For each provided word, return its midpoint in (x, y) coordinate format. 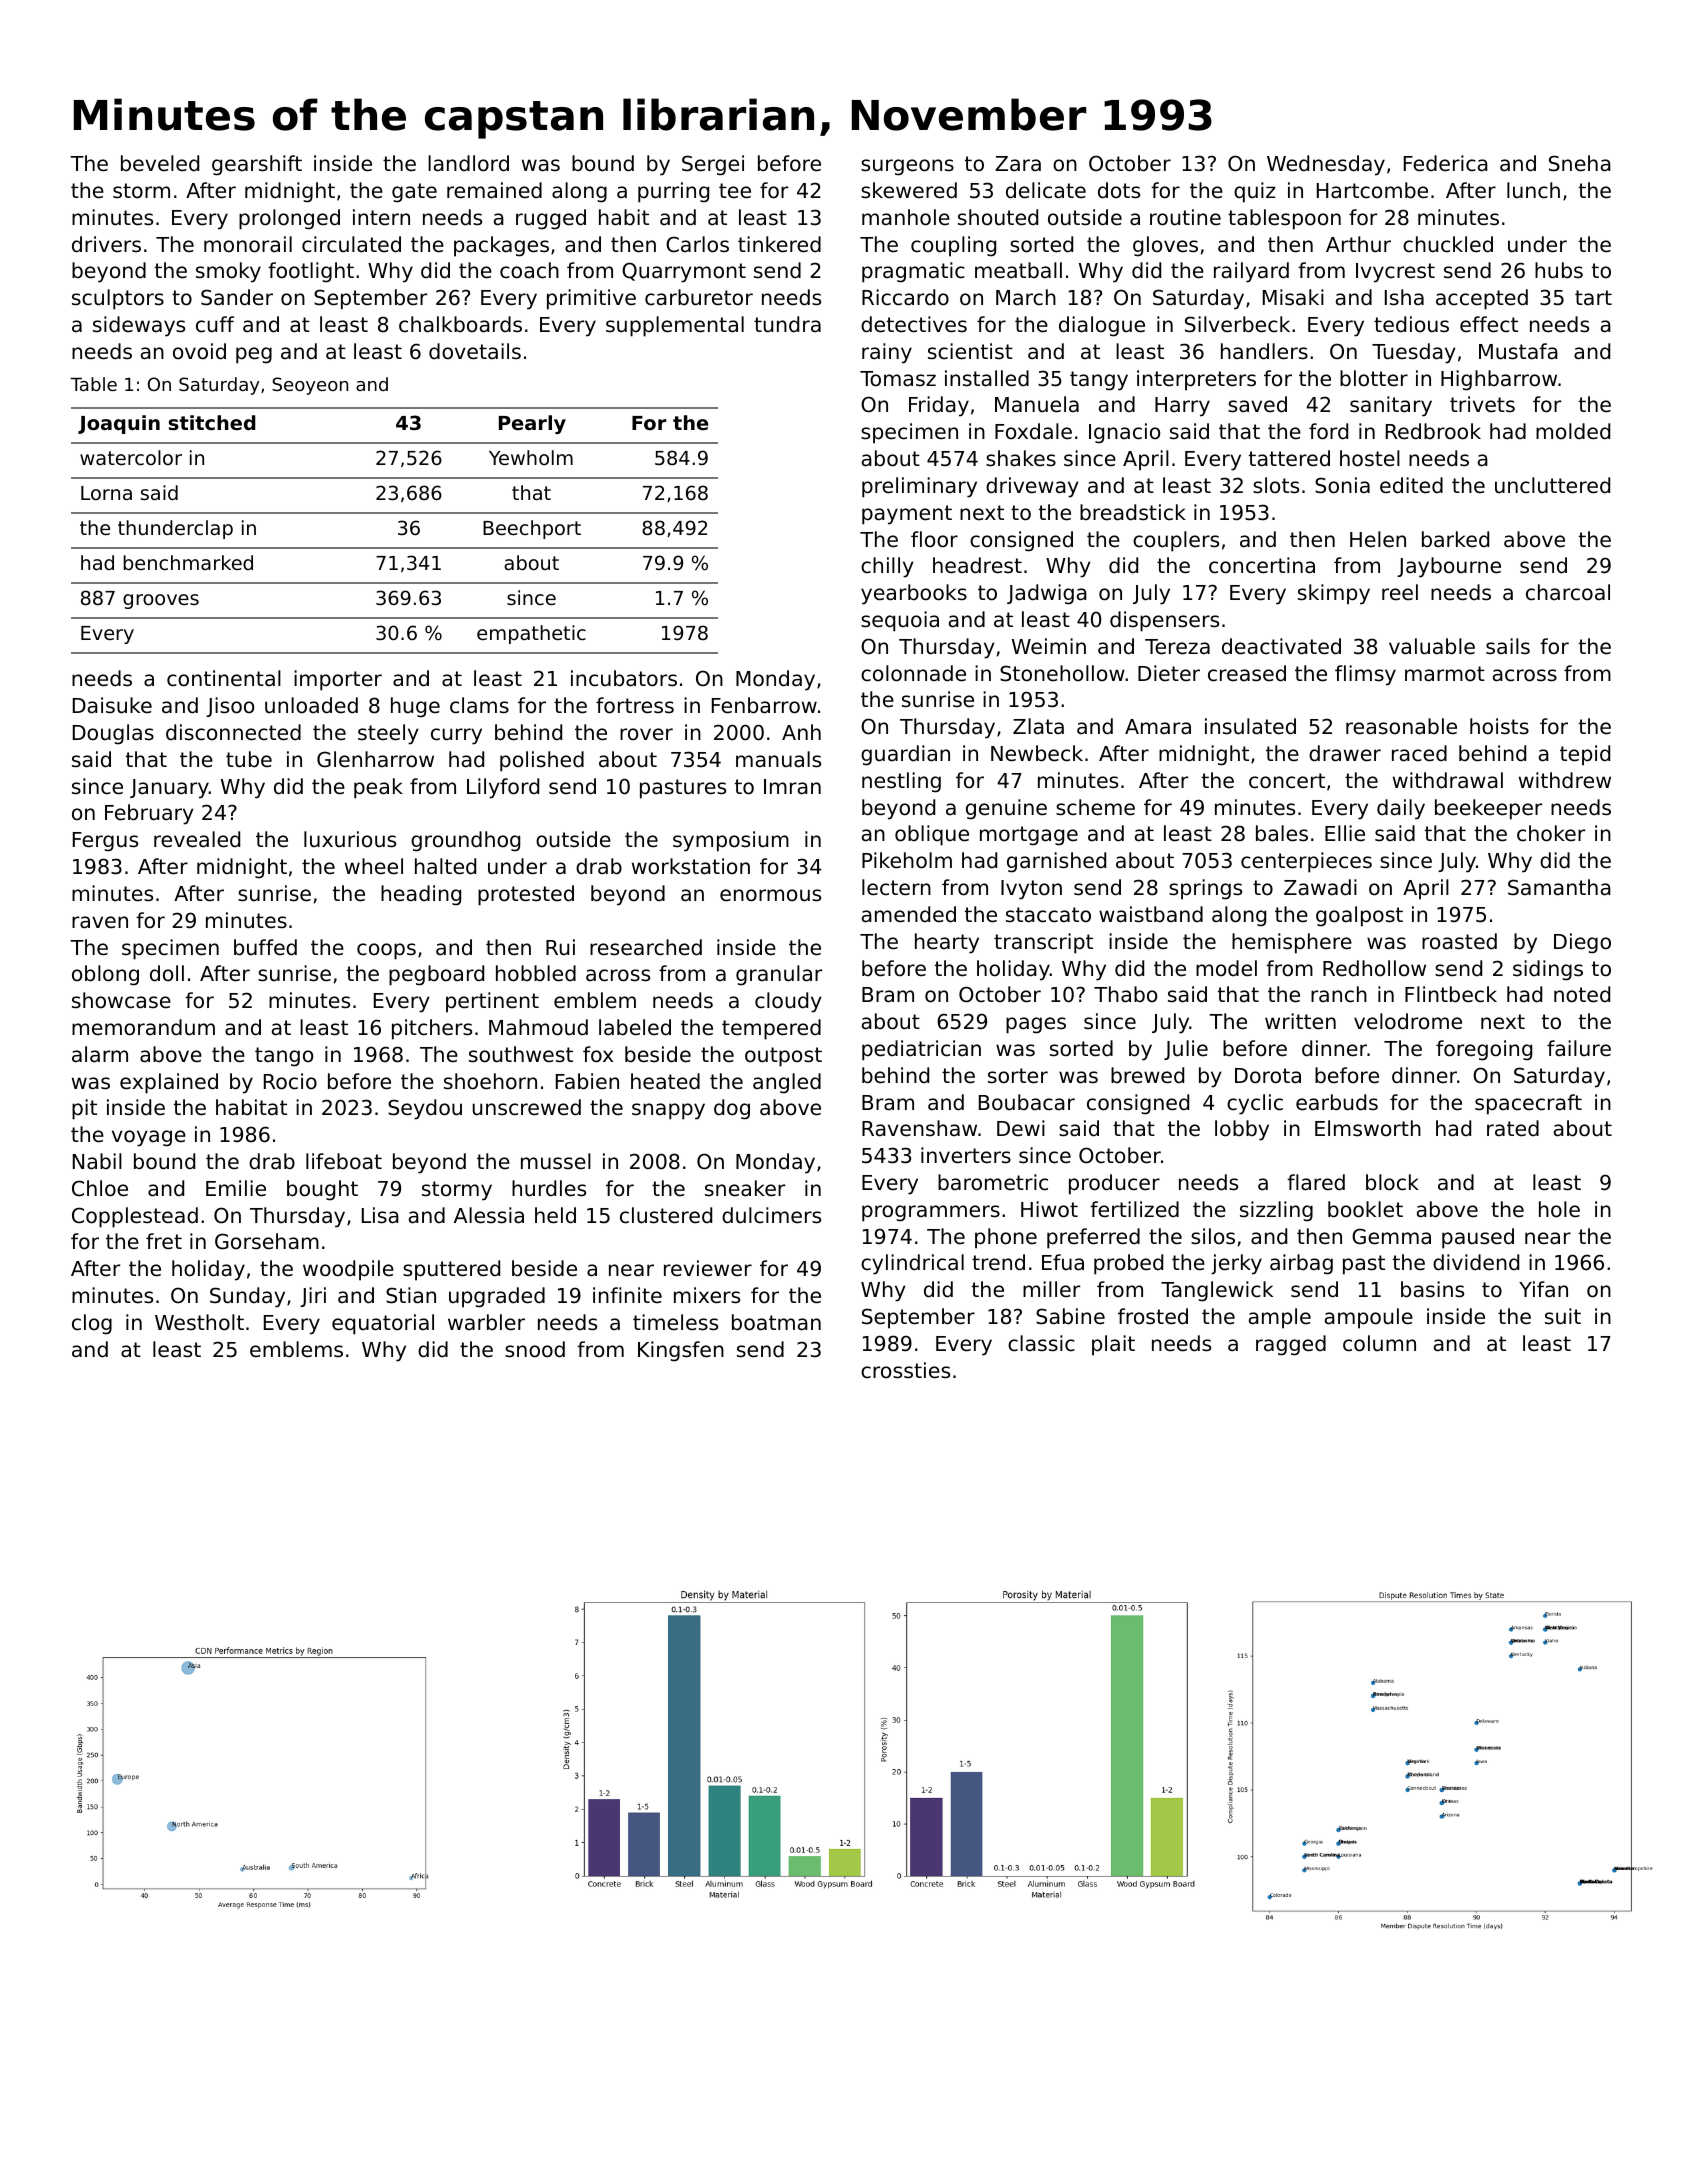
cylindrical (912, 1264)
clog (92, 1324)
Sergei (713, 165)
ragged (1291, 1345)
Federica (1446, 163)
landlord (468, 163)
